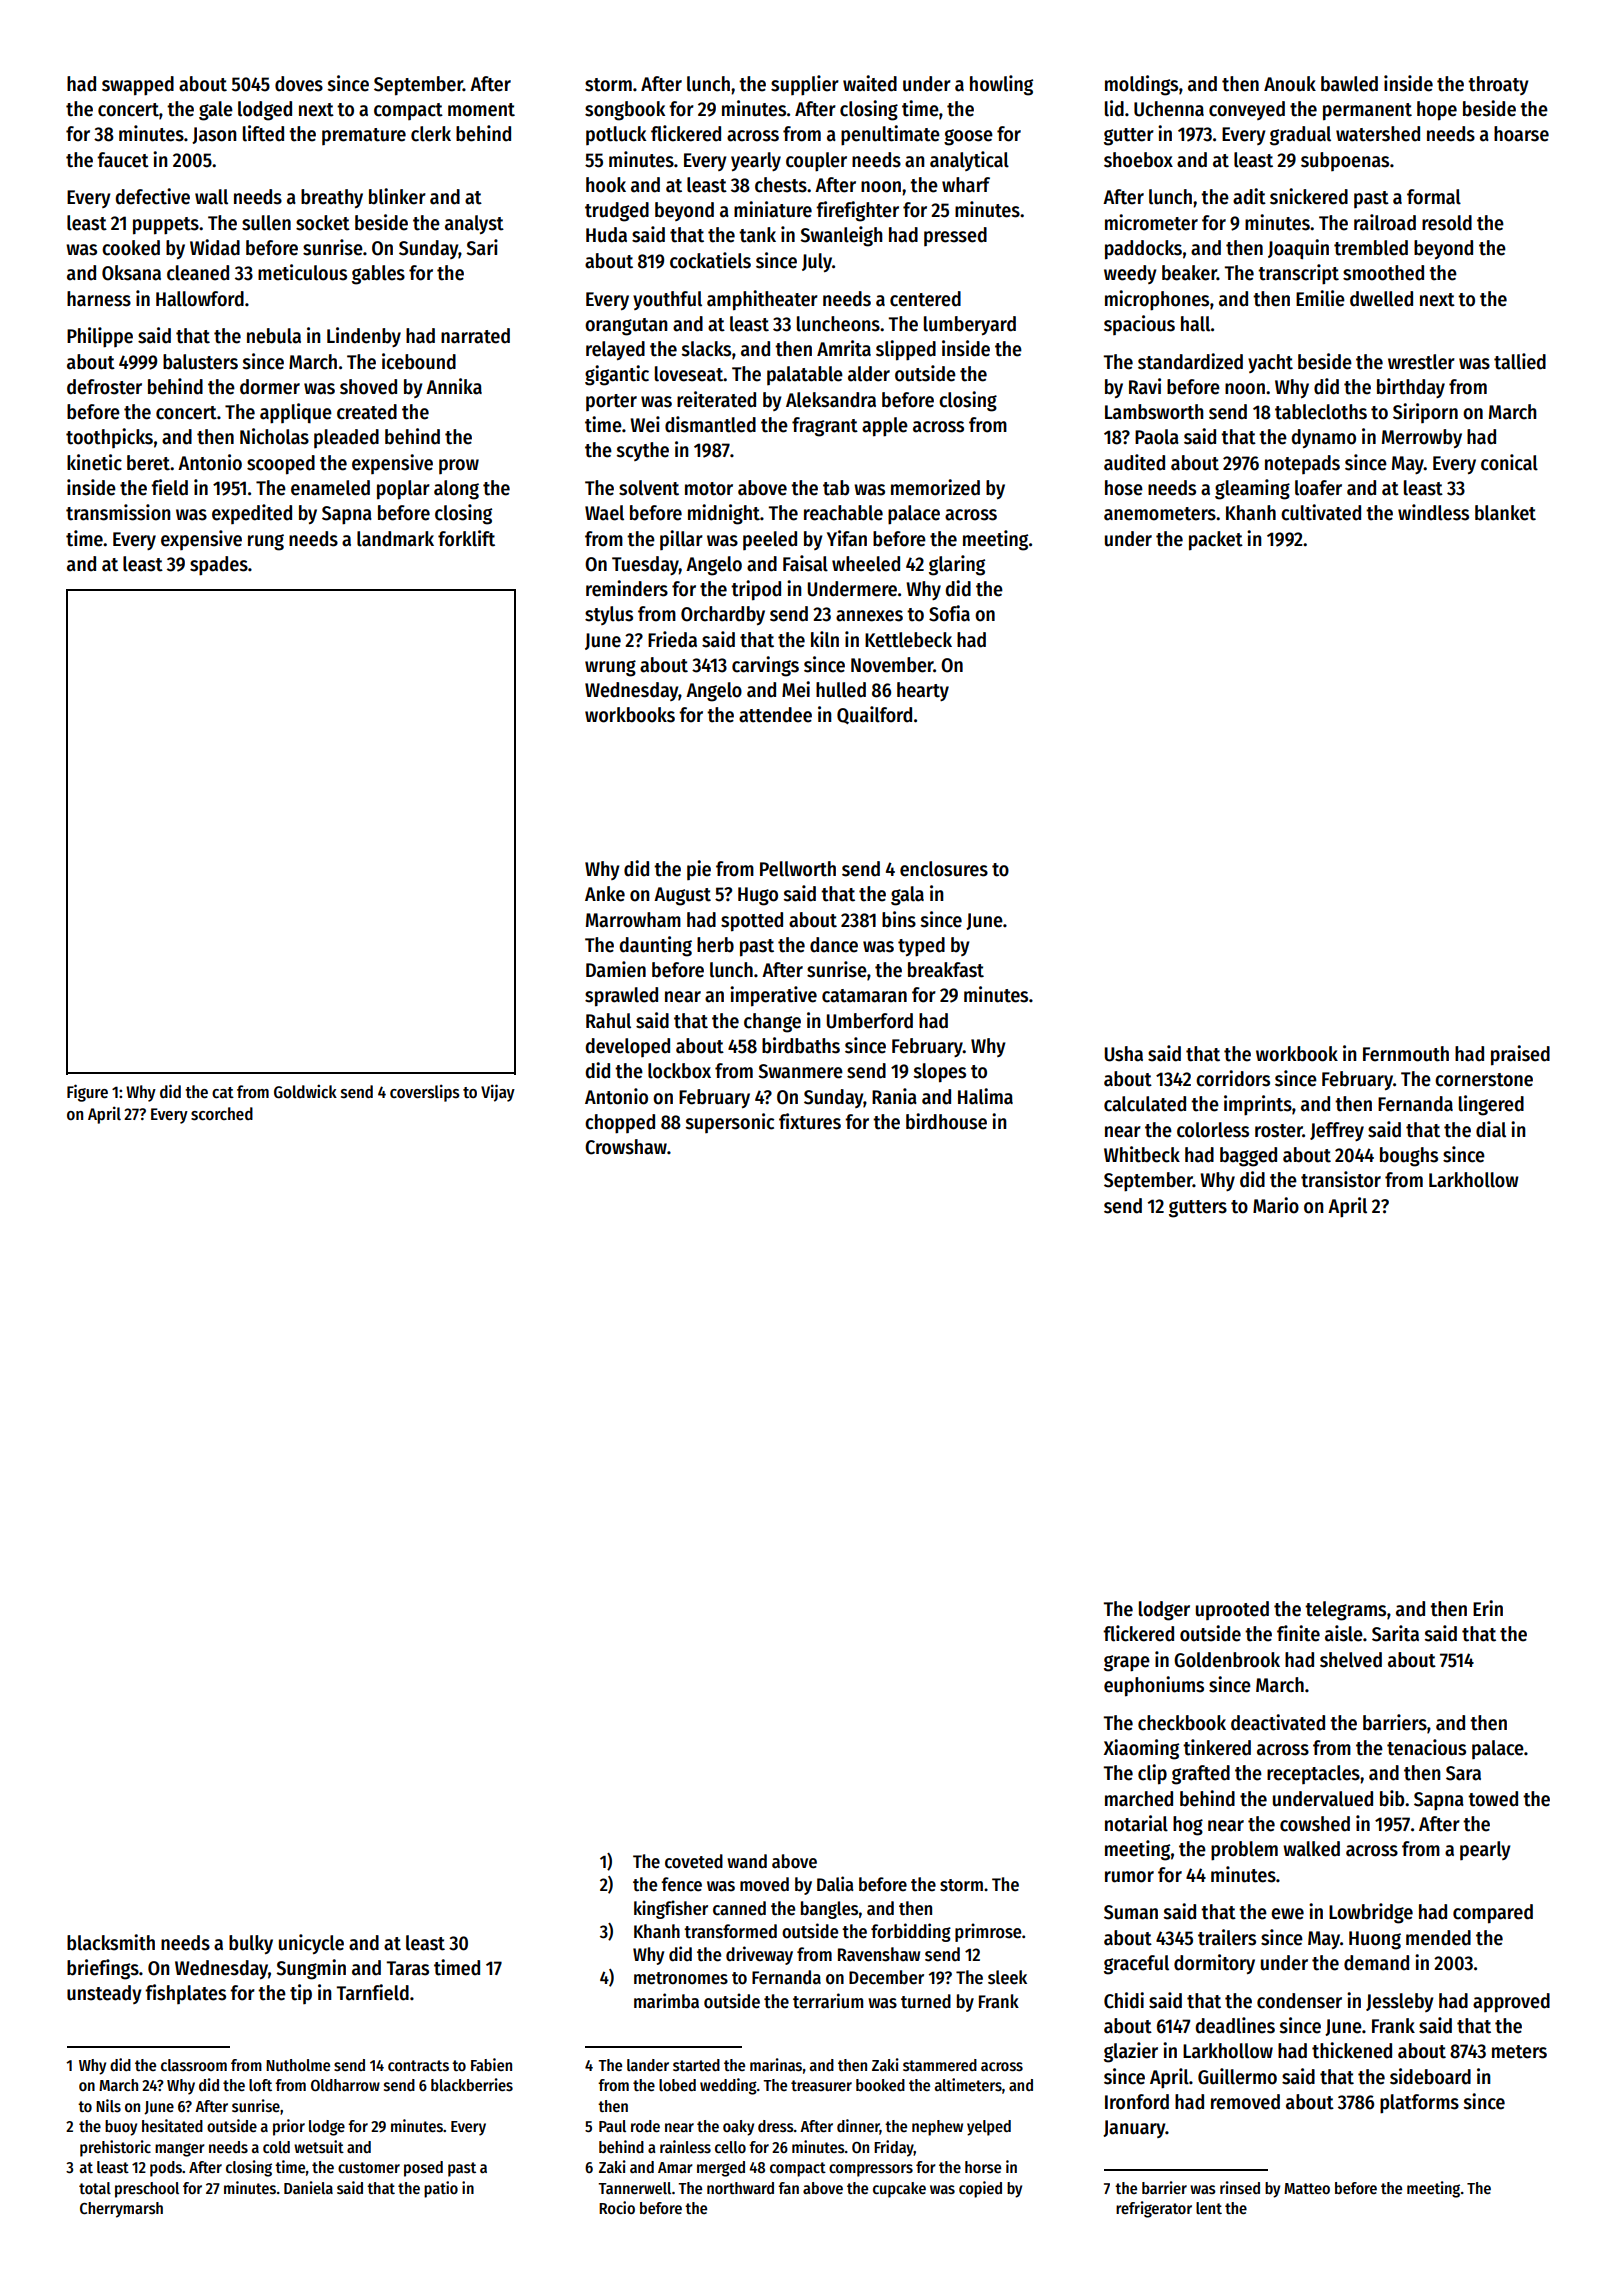 The image size is (1620, 2292). Describe the element at coordinates (263, 133) in the screenshot. I see `lifted` at that location.
